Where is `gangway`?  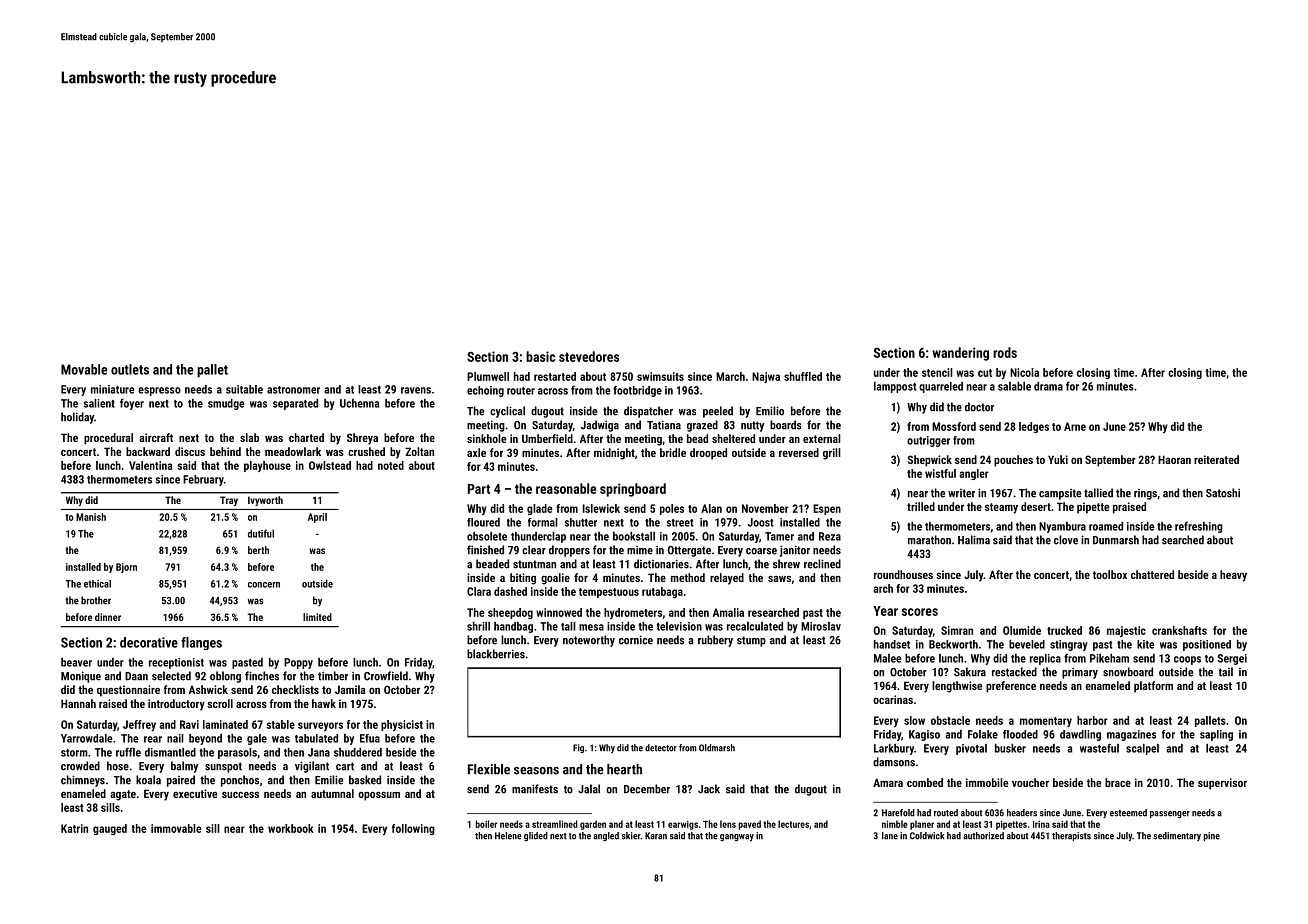
gangway is located at coordinates (737, 838).
